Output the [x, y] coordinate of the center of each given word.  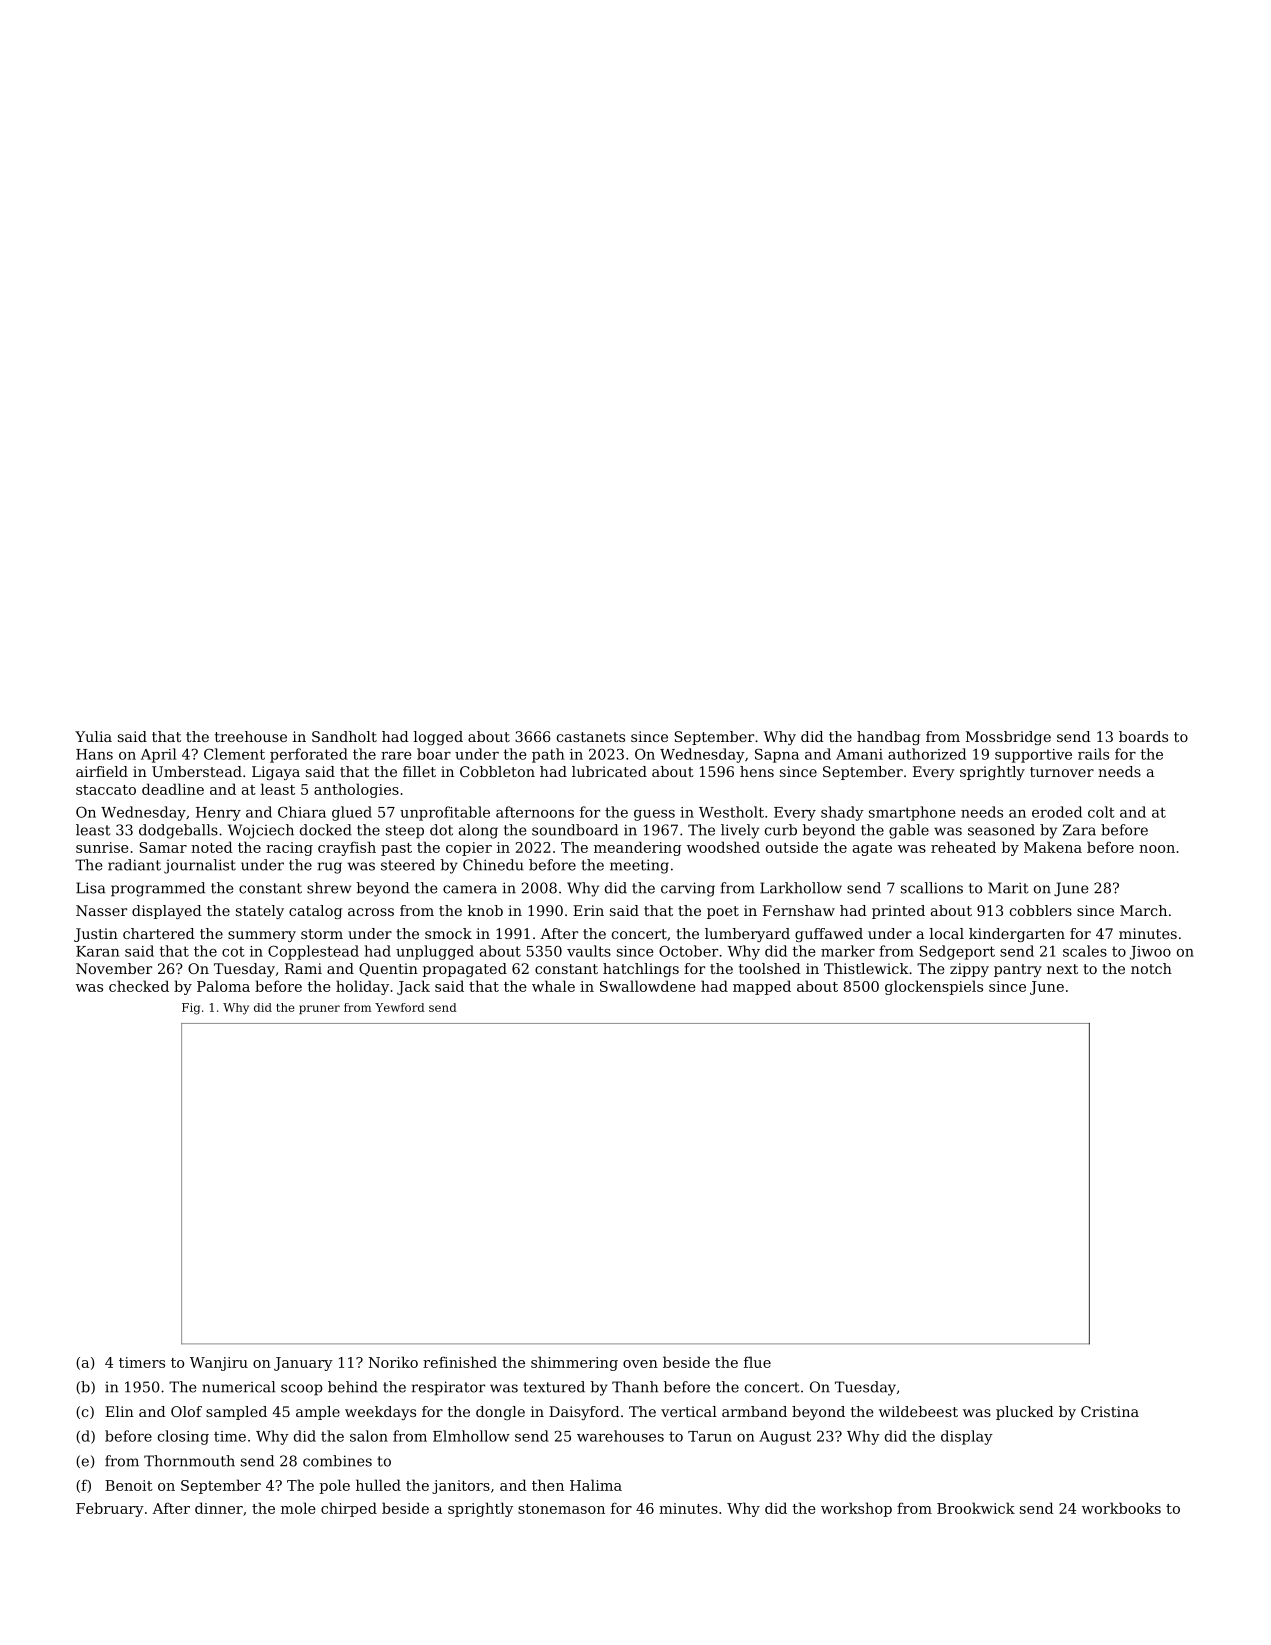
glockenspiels [934, 987]
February [110, 1509]
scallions [932, 888]
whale [553, 986]
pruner [319, 1009]
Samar [163, 847]
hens [757, 771]
